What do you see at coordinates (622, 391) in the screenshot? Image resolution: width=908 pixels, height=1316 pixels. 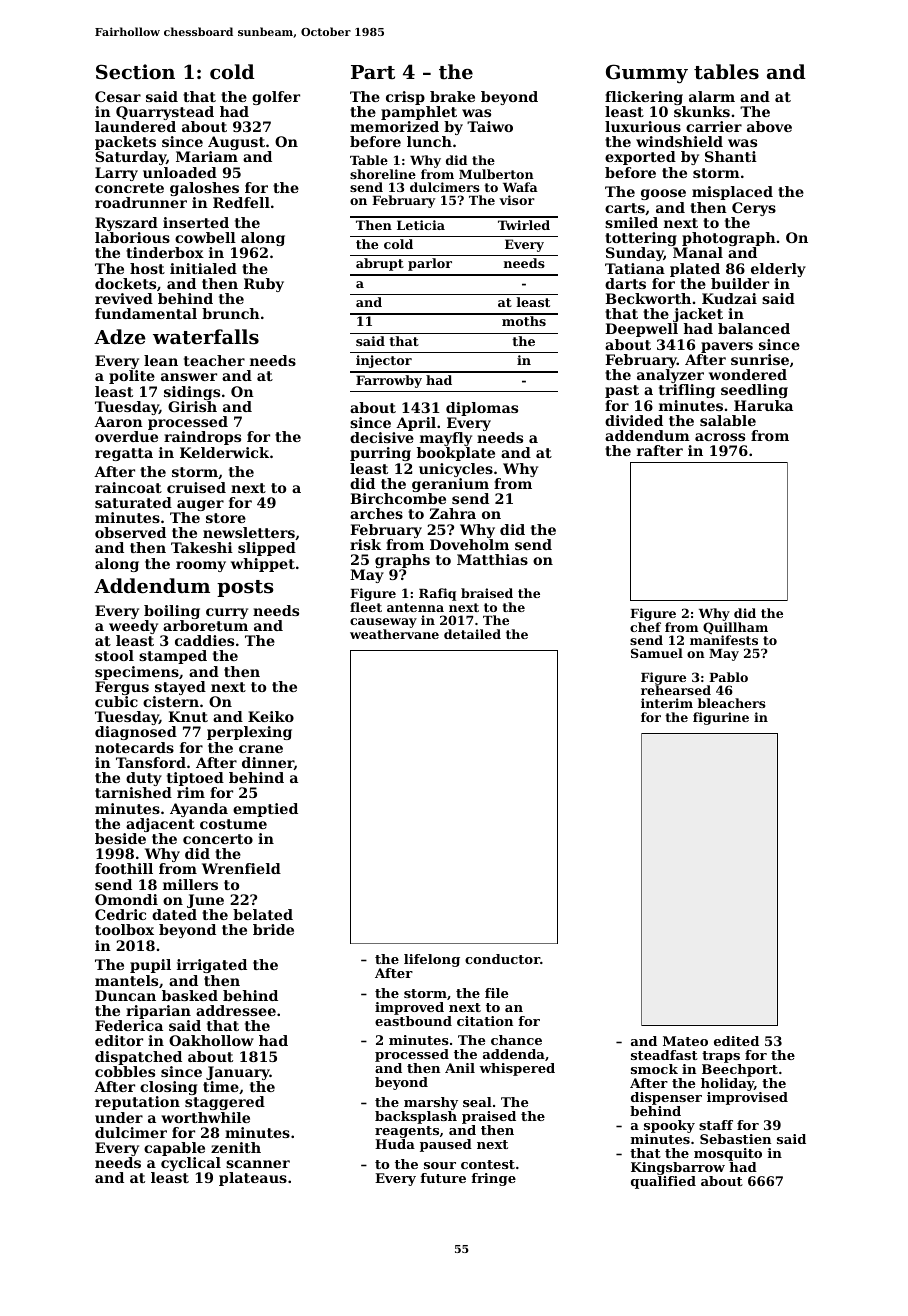 I see `past` at bounding box center [622, 391].
